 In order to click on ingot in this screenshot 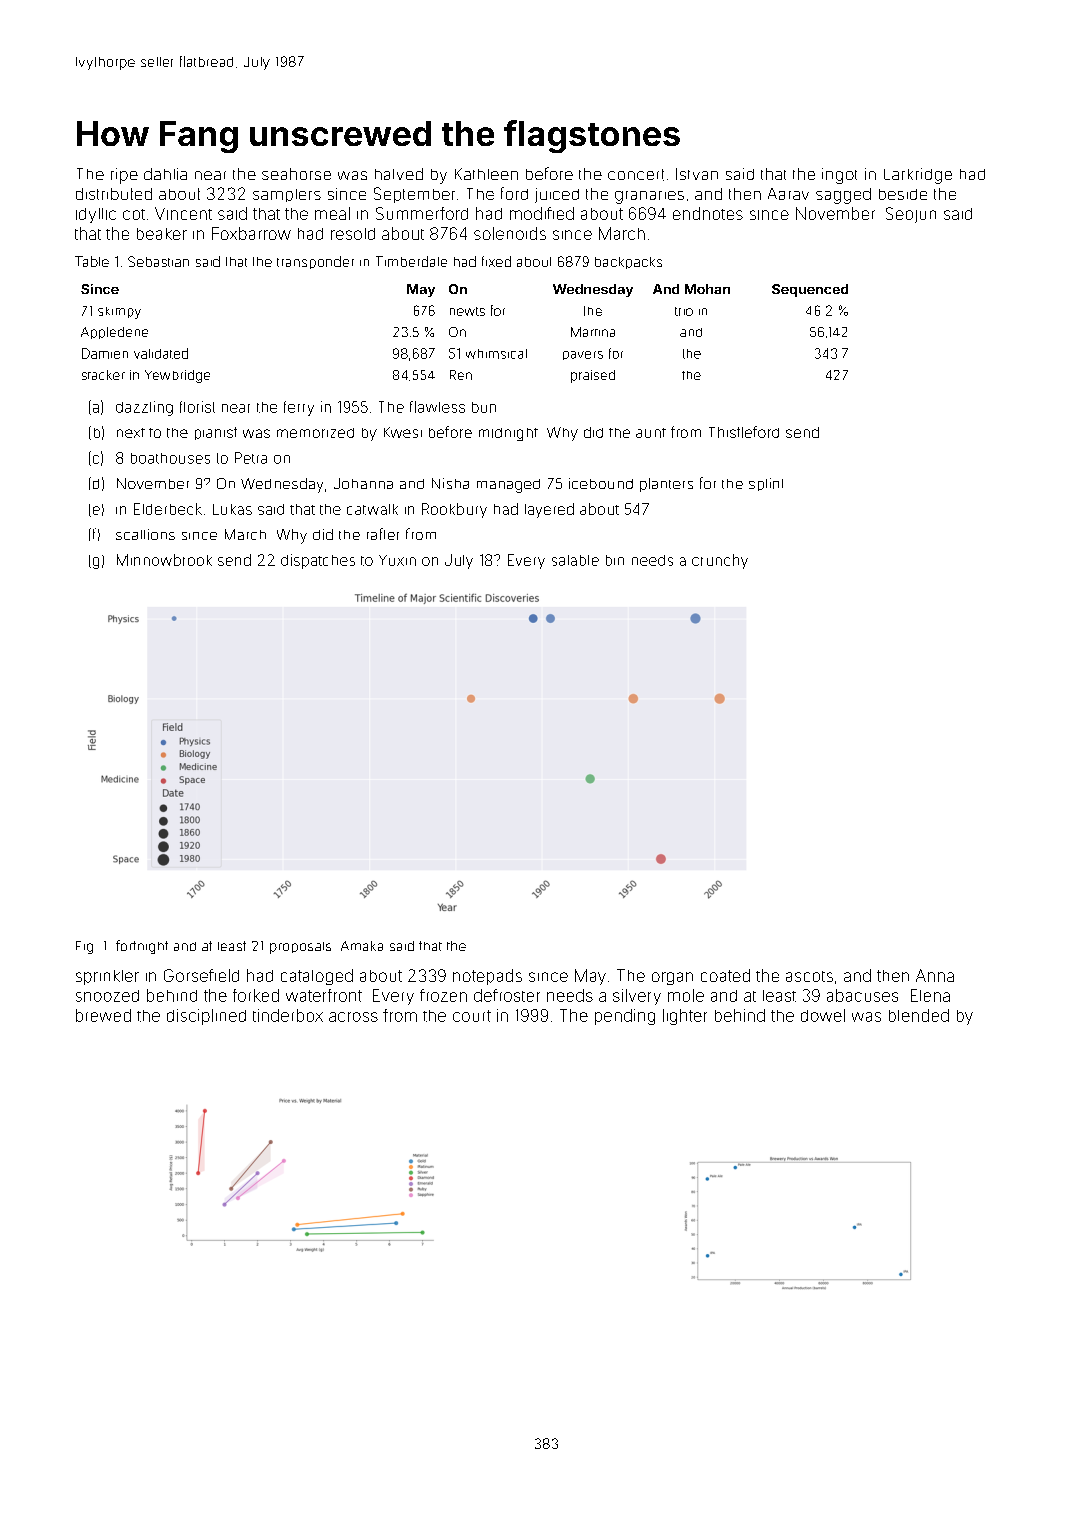, I will do `click(839, 176)`.
